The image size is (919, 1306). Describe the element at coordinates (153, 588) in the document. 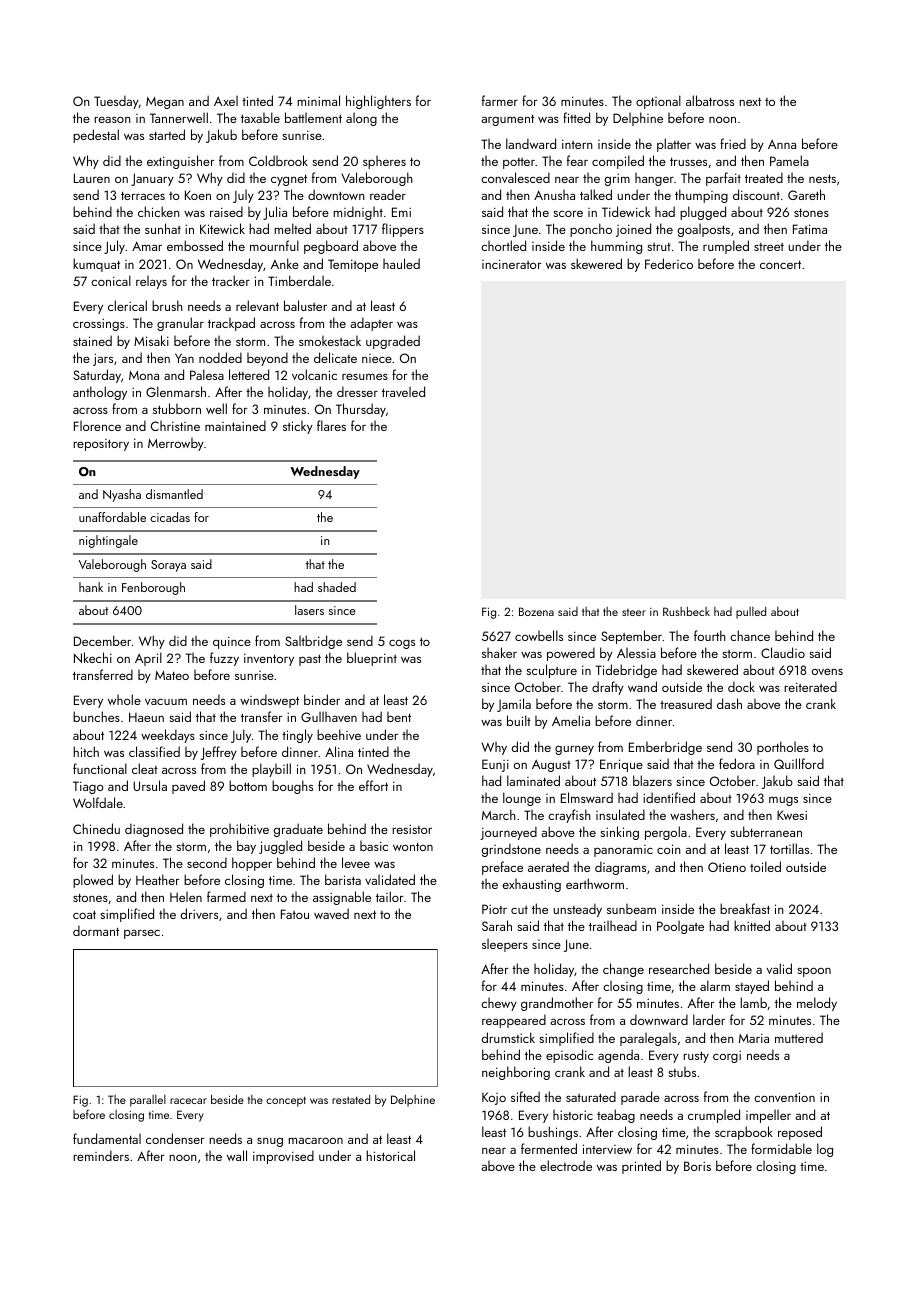

I see `Fenborough` at that location.
